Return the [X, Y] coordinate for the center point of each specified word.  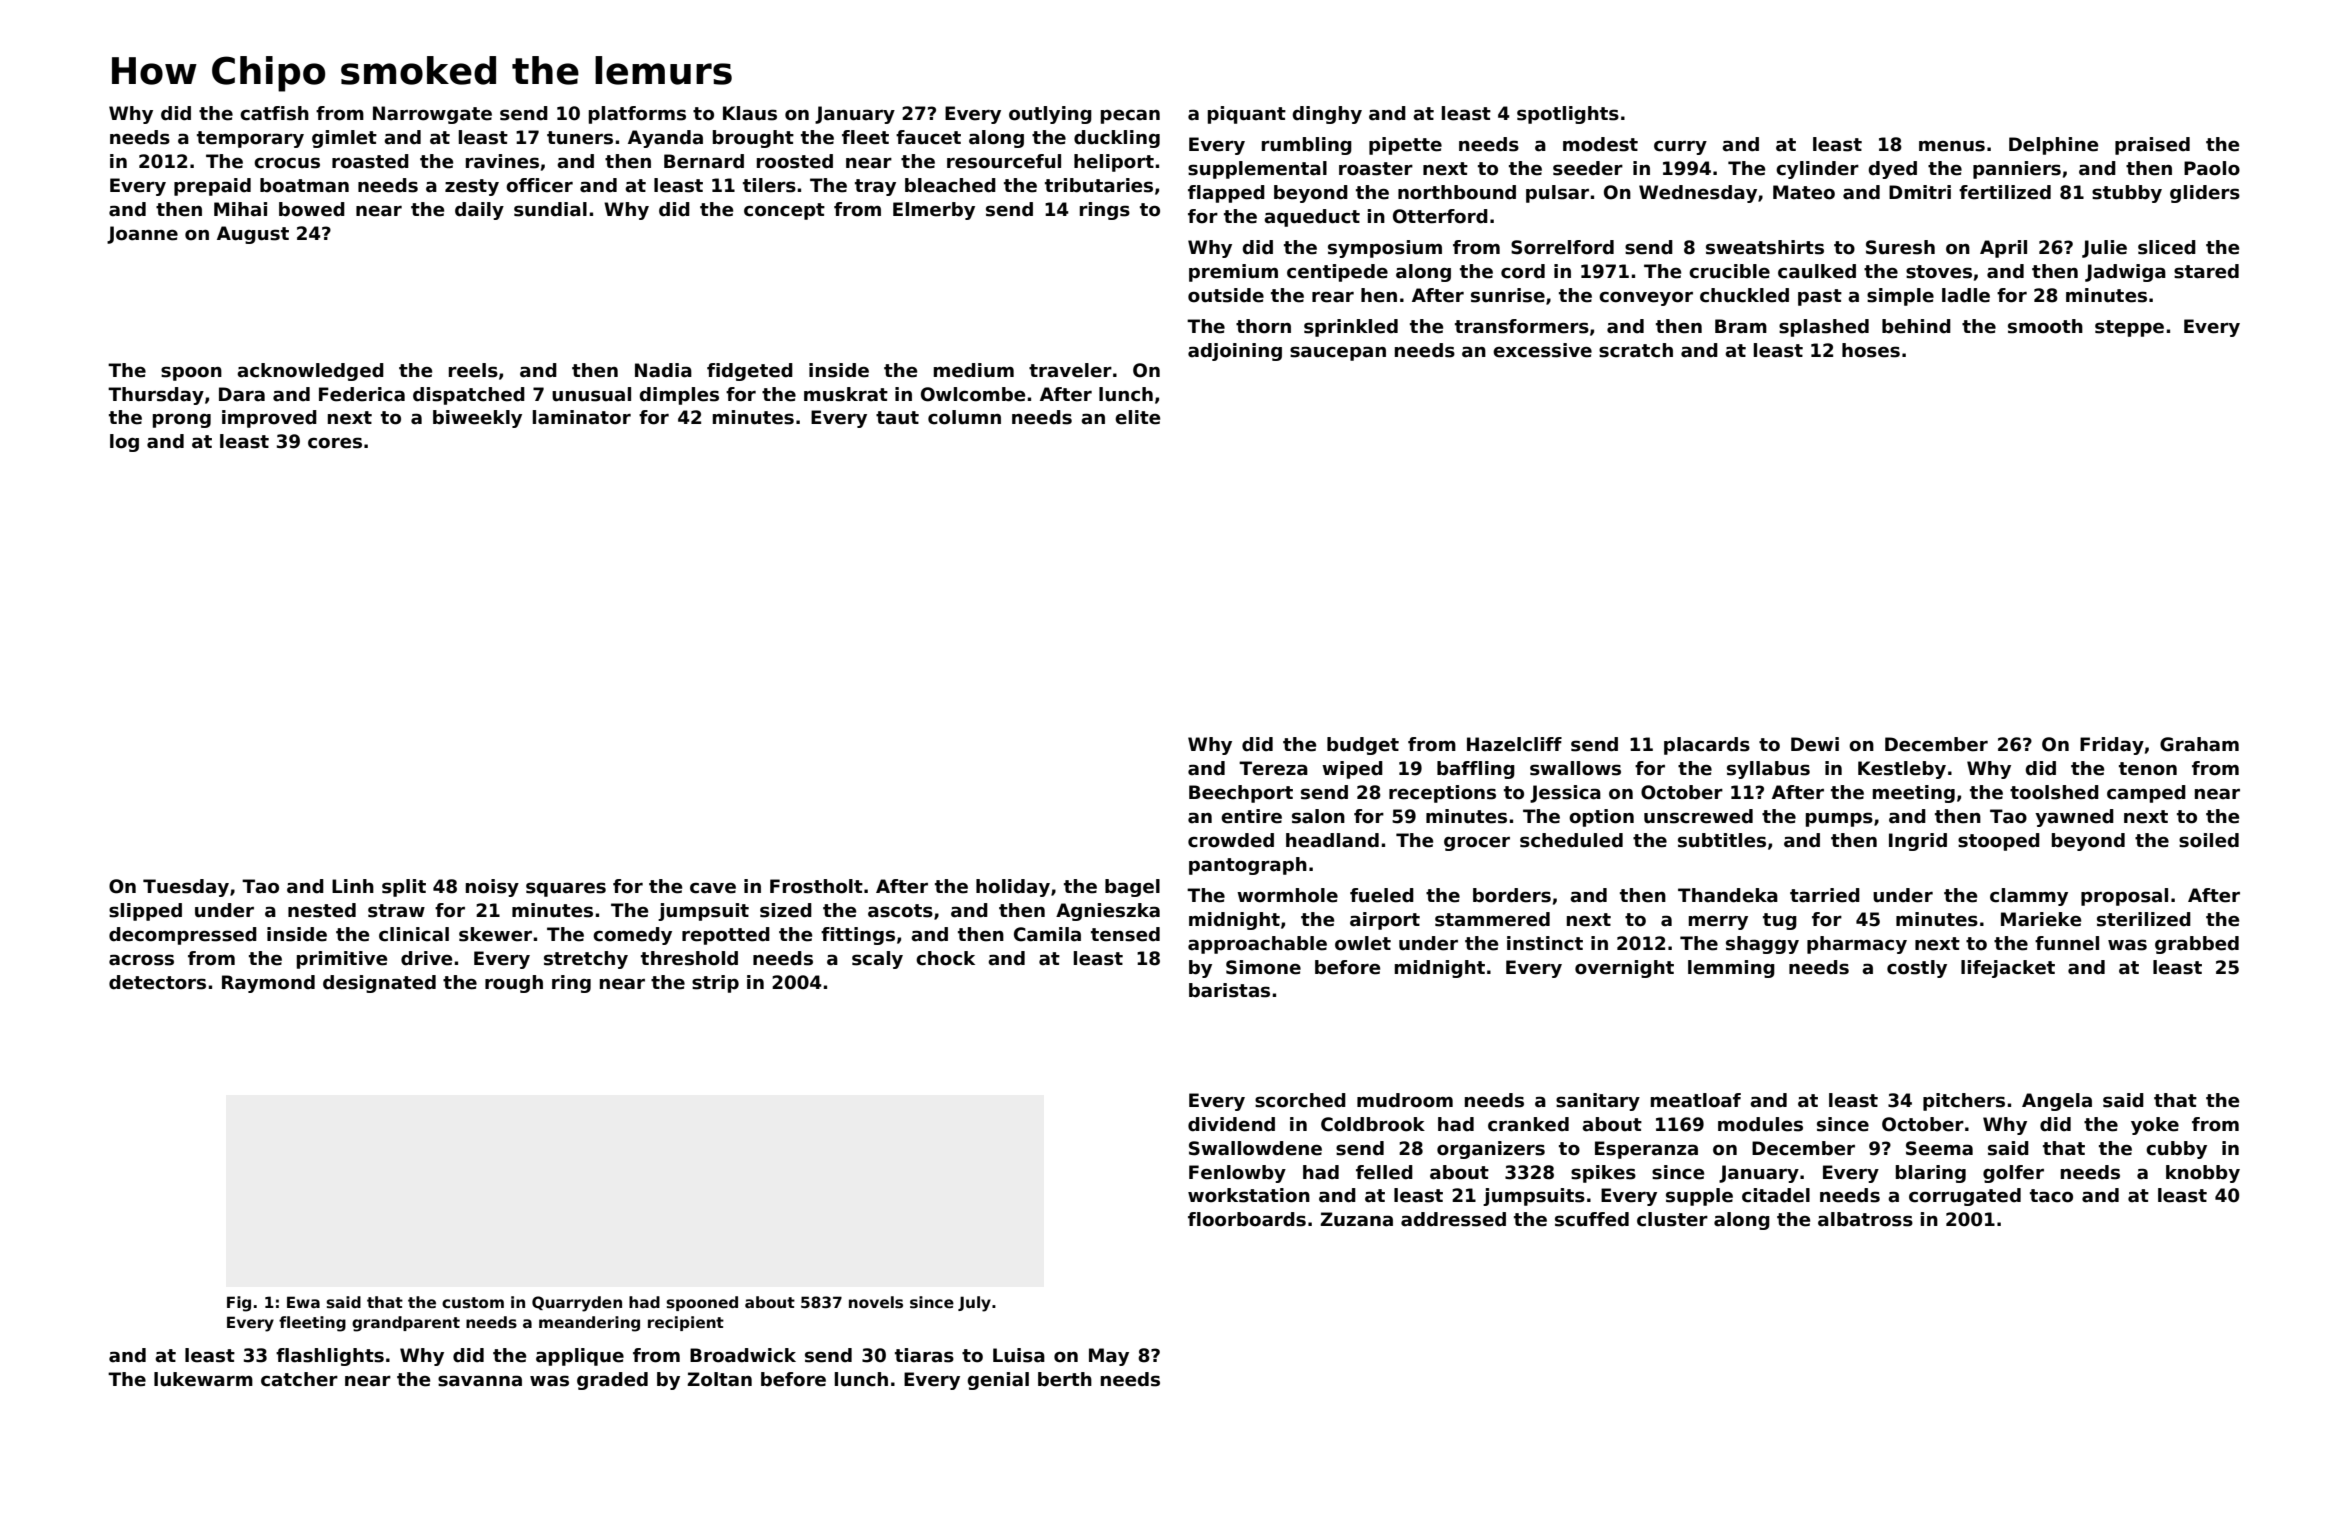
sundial [550, 209]
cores [335, 443]
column [964, 417]
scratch [1636, 350]
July [974, 1304]
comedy [632, 936]
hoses [1871, 350]
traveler [1070, 370]
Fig [239, 1304]
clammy [2029, 897]
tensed [1125, 934]
